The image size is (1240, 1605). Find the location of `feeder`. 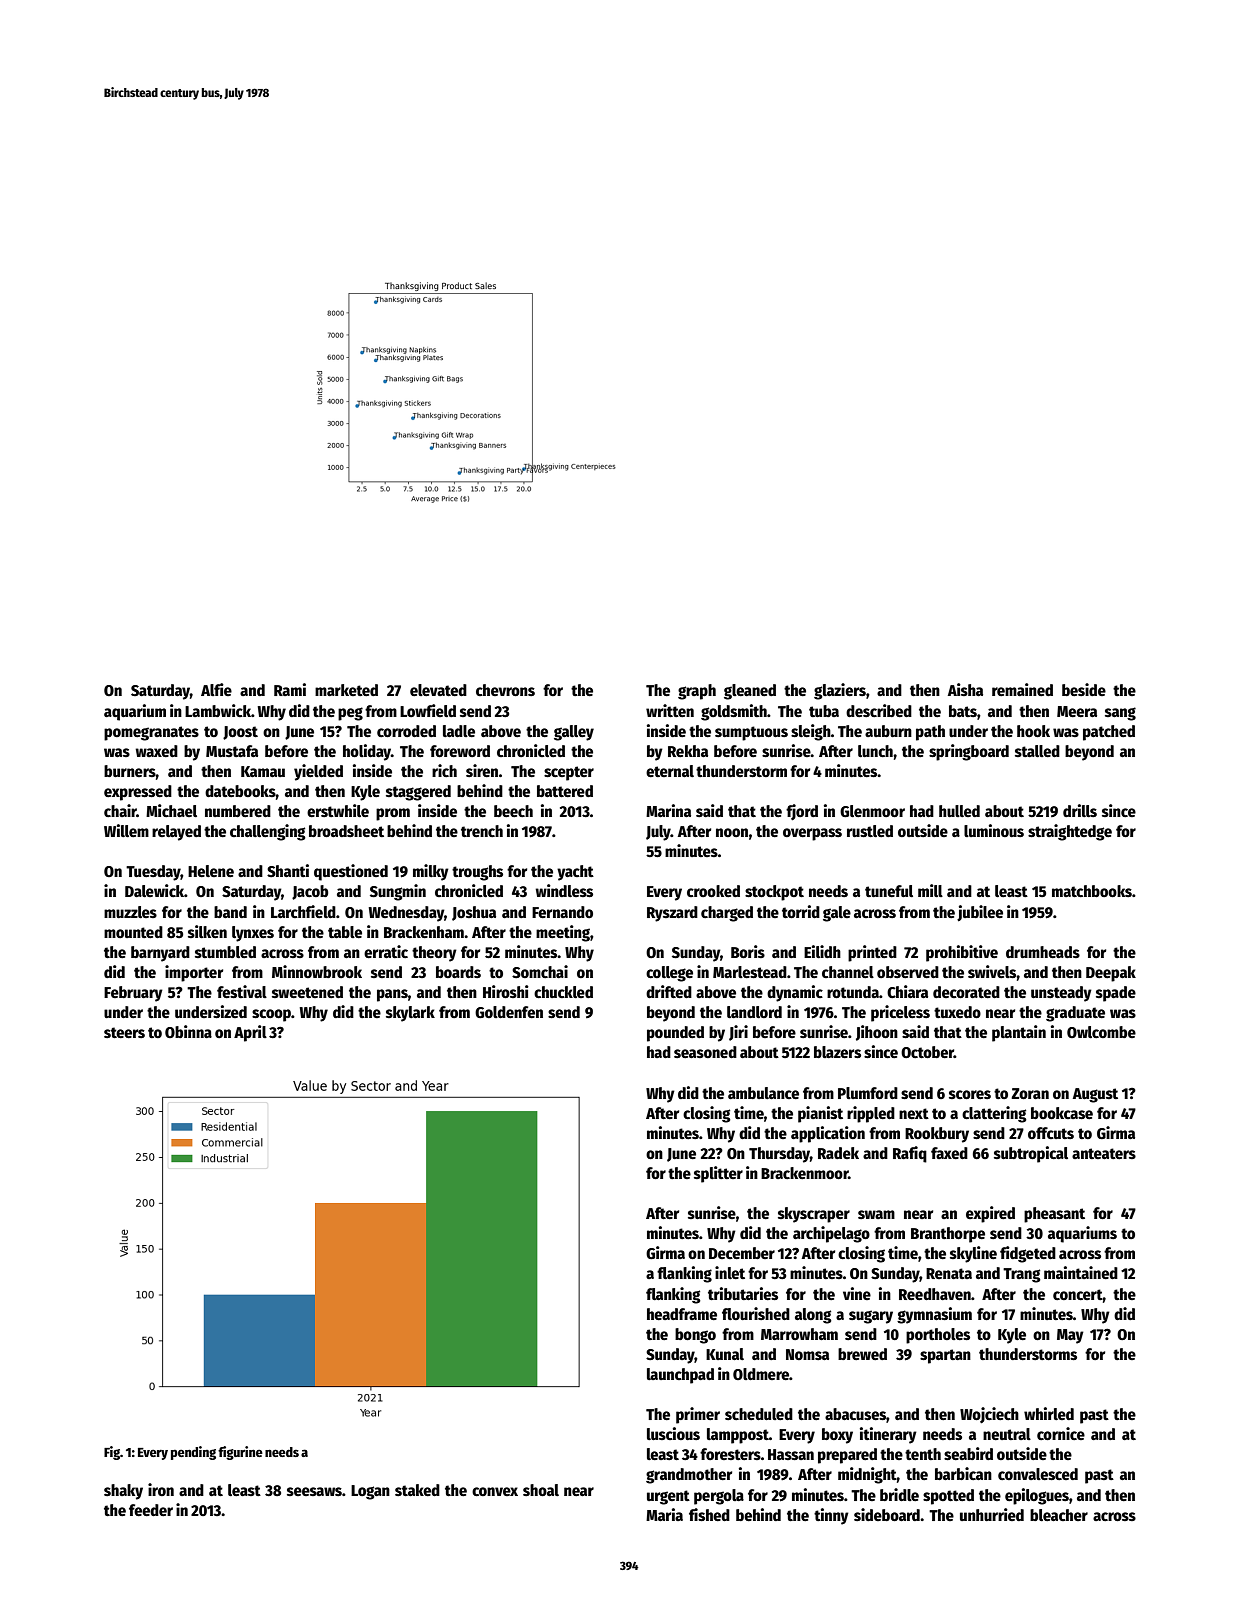

feeder is located at coordinates (151, 1510).
